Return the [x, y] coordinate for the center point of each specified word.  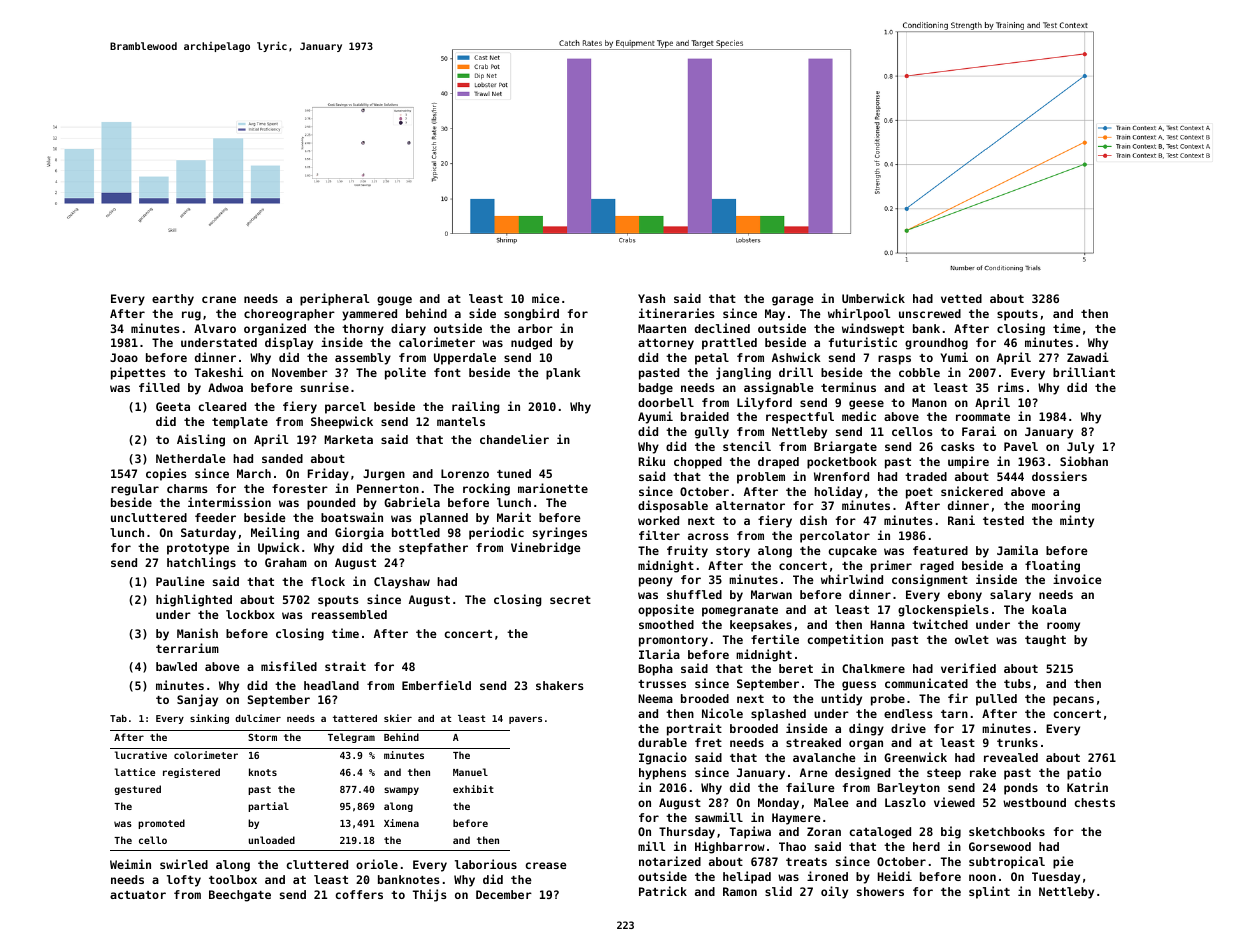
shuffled [694, 594]
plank [563, 374]
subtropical [1007, 862]
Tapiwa [750, 832]
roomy [1063, 627]
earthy [173, 300]
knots [263, 772]
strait [345, 666]
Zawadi [1088, 357]
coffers [359, 894]
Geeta [173, 406]
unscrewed [930, 313]
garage [793, 301]
